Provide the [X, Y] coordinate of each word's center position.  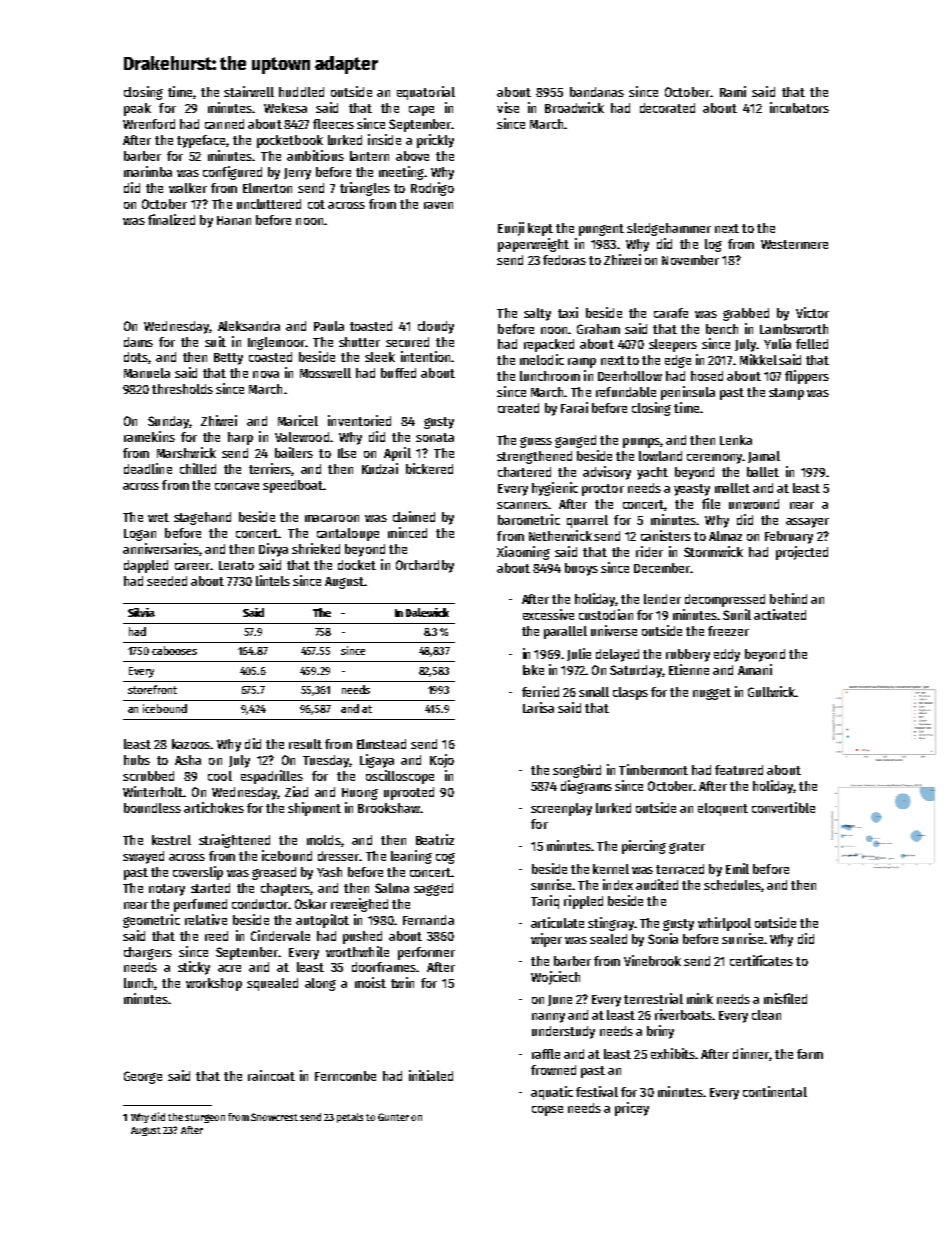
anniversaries [161, 548]
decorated [667, 108]
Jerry [297, 174]
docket [357, 565]
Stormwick [713, 551]
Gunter [393, 1117]
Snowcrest [274, 1117]
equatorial [426, 93]
